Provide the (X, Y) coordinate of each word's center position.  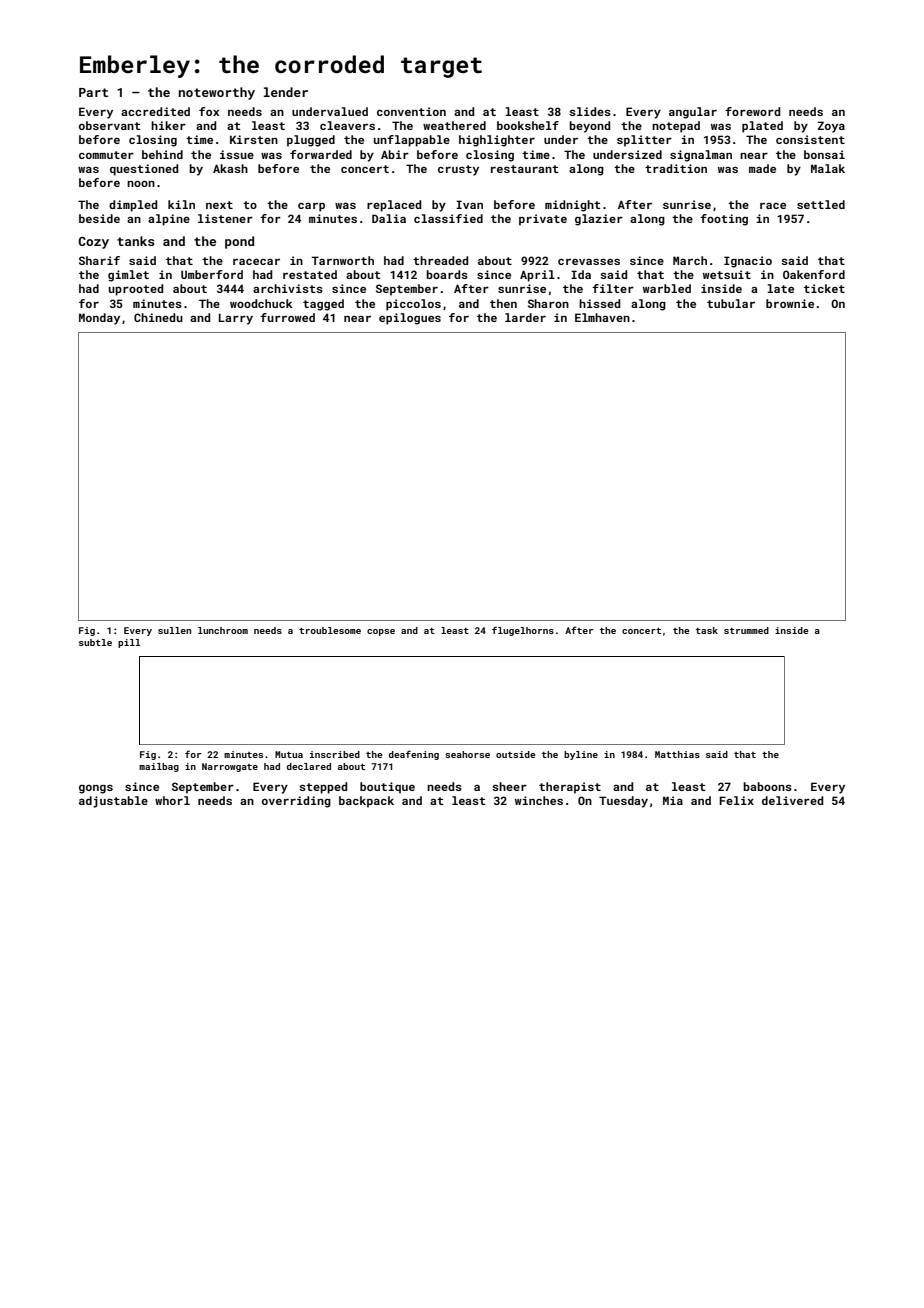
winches (539, 800)
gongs (96, 789)
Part (93, 92)
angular (693, 113)
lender (286, 92)
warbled (667, 288)
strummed (746, 630)
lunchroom (223, 630)
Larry (236, 319)
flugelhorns (523, 631)
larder (525, 317)
